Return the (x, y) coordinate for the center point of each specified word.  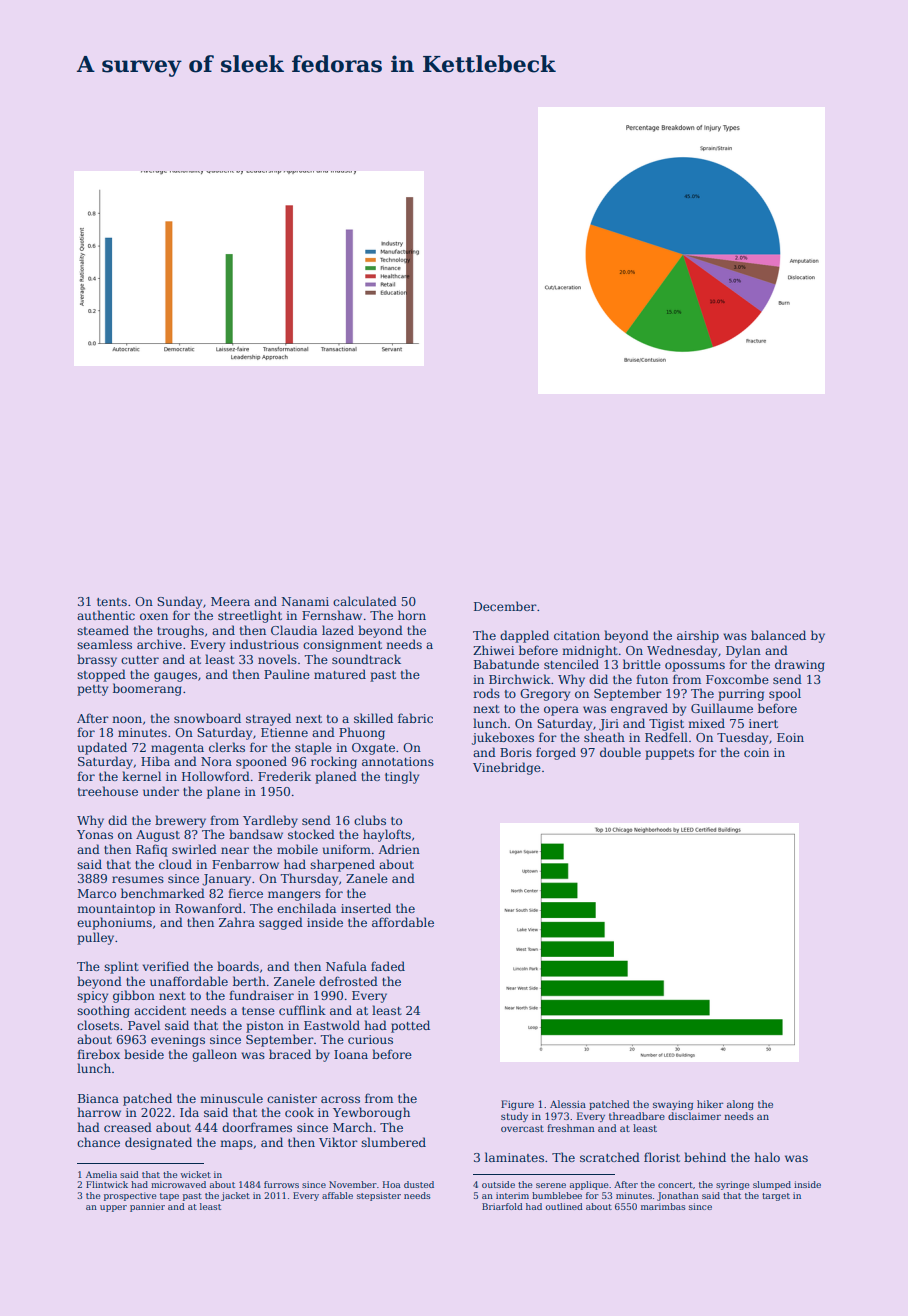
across (340, 1099)
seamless (104, 644)
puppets (669, 754)
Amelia (101, 1174)
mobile (297, 849)
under (161, 791)
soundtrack (366, 659)
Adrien (399, 849)
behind (705, 1157)
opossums (695, 667)
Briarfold (502, 1206)
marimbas (663, 1206)
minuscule (231, 1098)
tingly (402, 777)
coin (756, 752)
